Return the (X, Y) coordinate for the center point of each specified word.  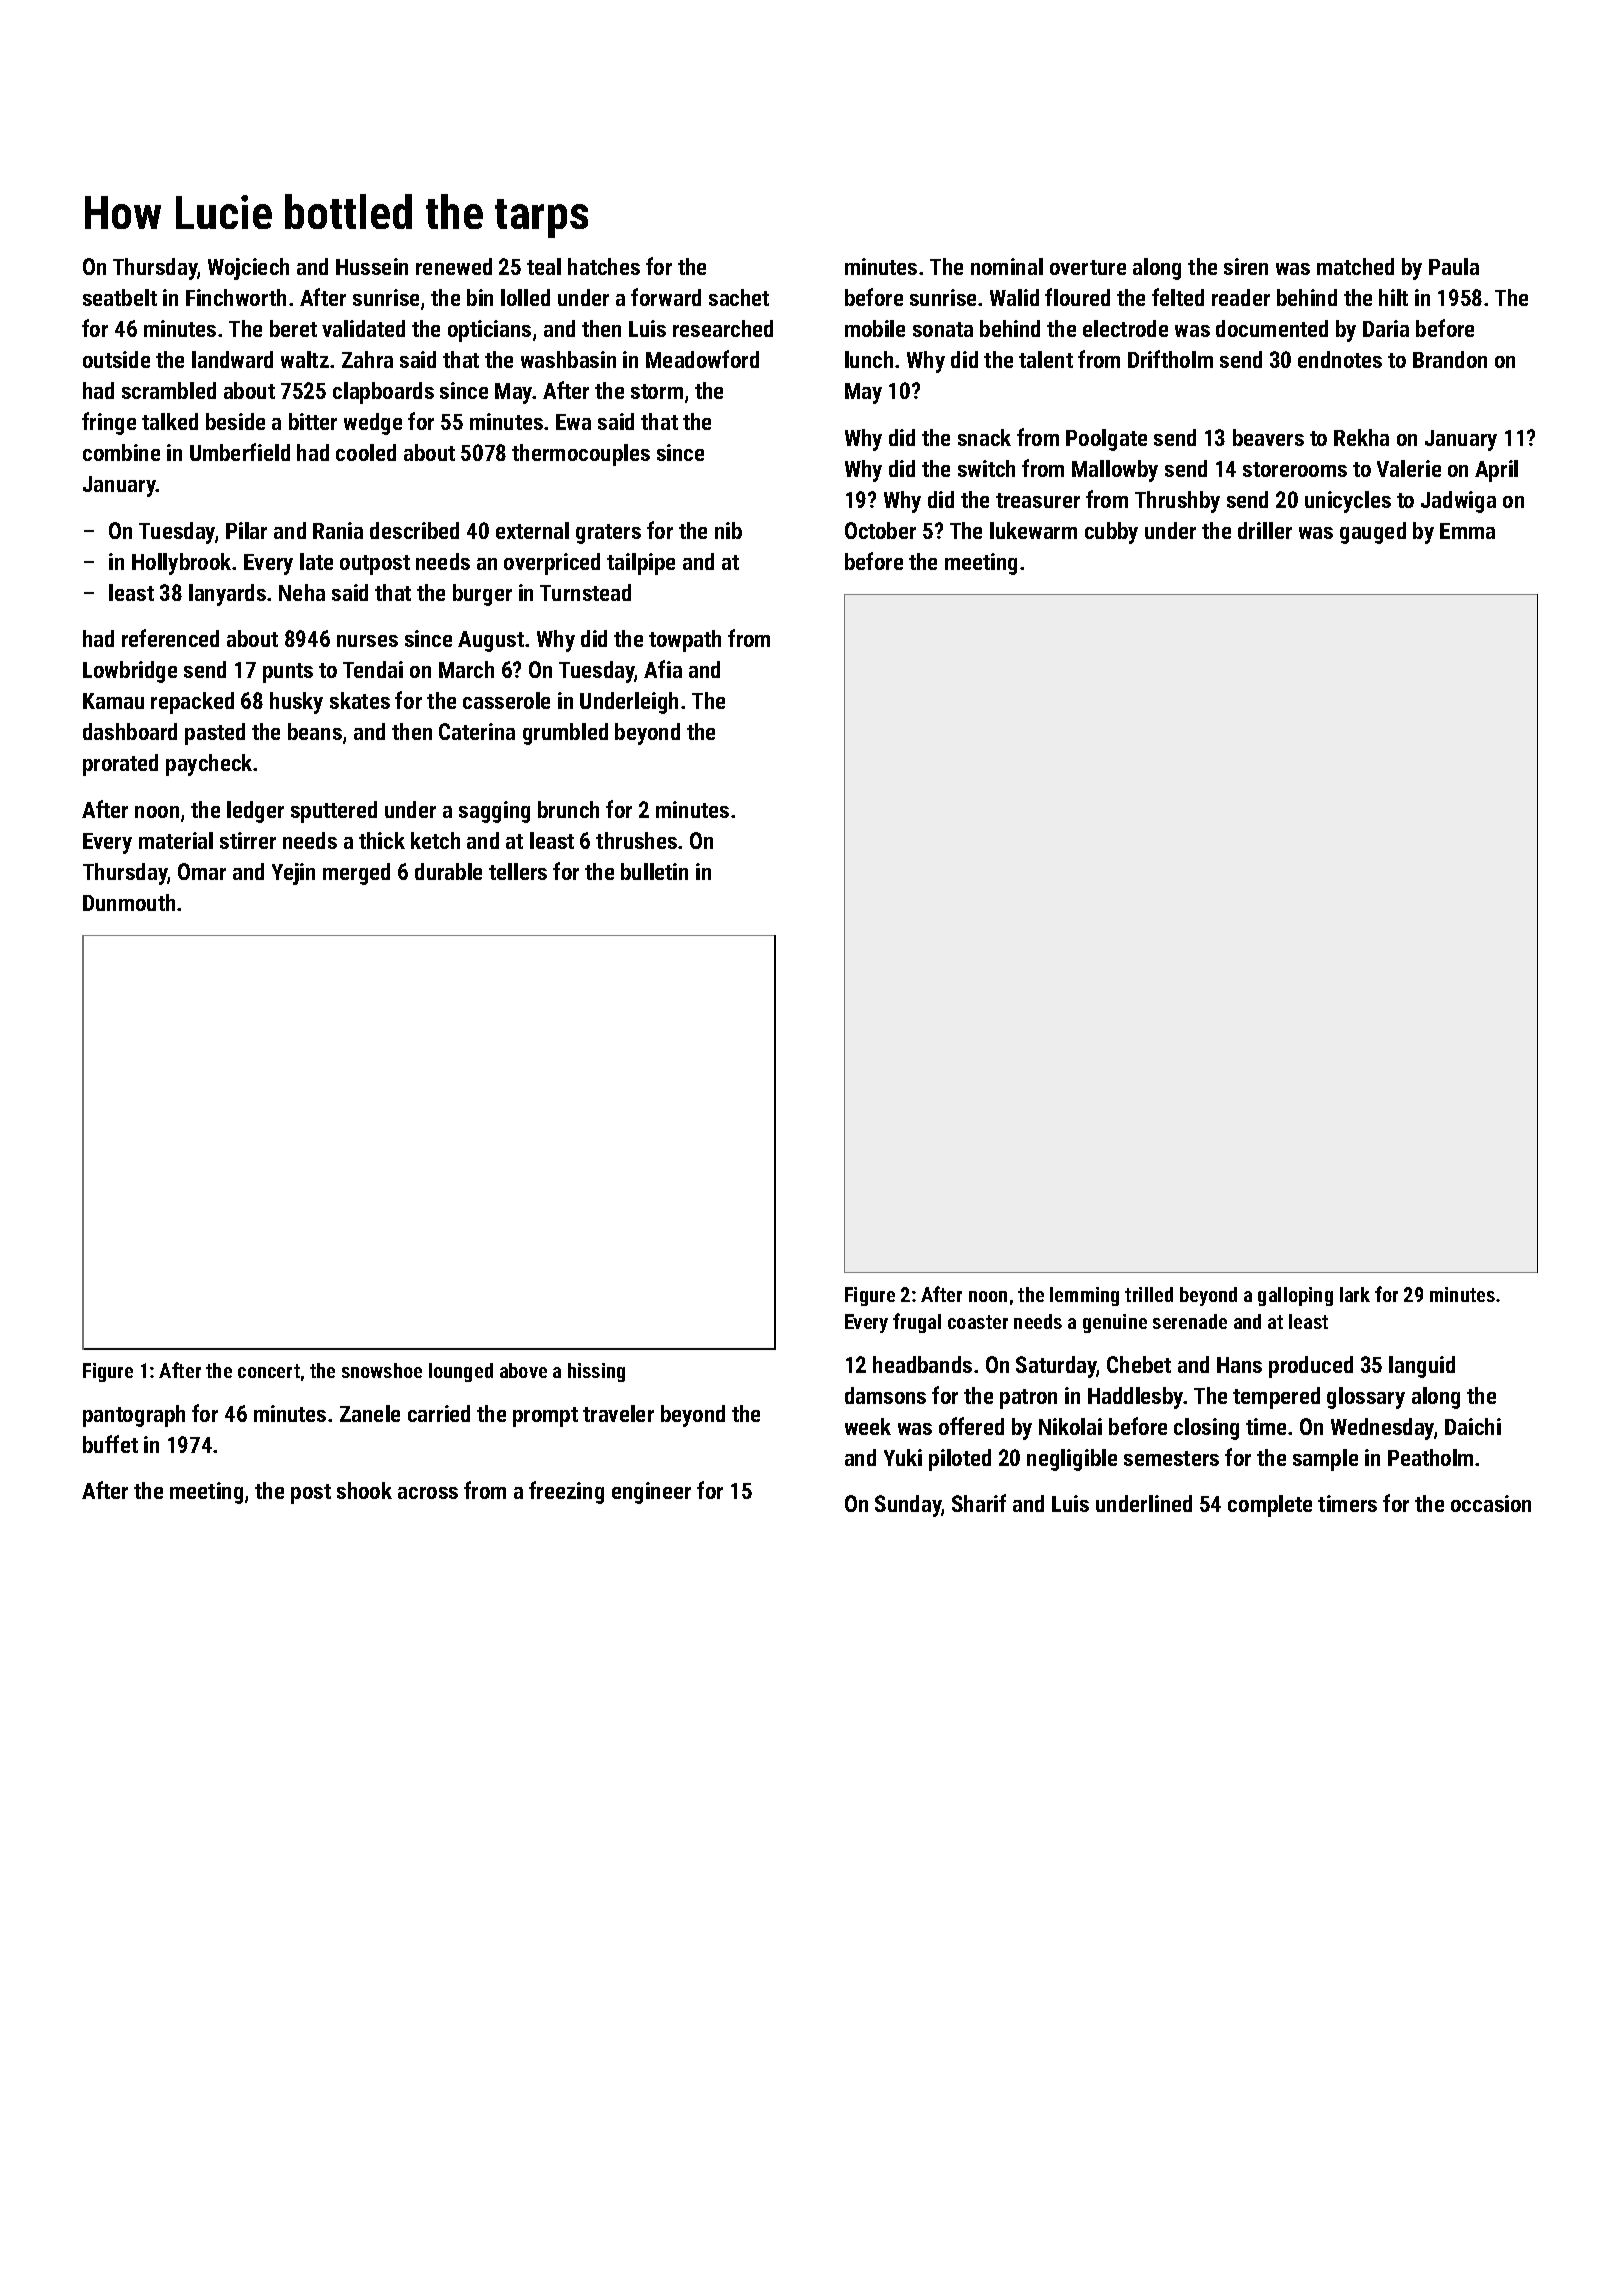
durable (448, 871)
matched (1355, 266)
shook (364, 1490)
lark (1355, 1294)
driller (1265, 530)
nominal (1007, 266)
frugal (917, 1323)
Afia (663, 669)
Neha (302, 592)
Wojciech (248, 269)
